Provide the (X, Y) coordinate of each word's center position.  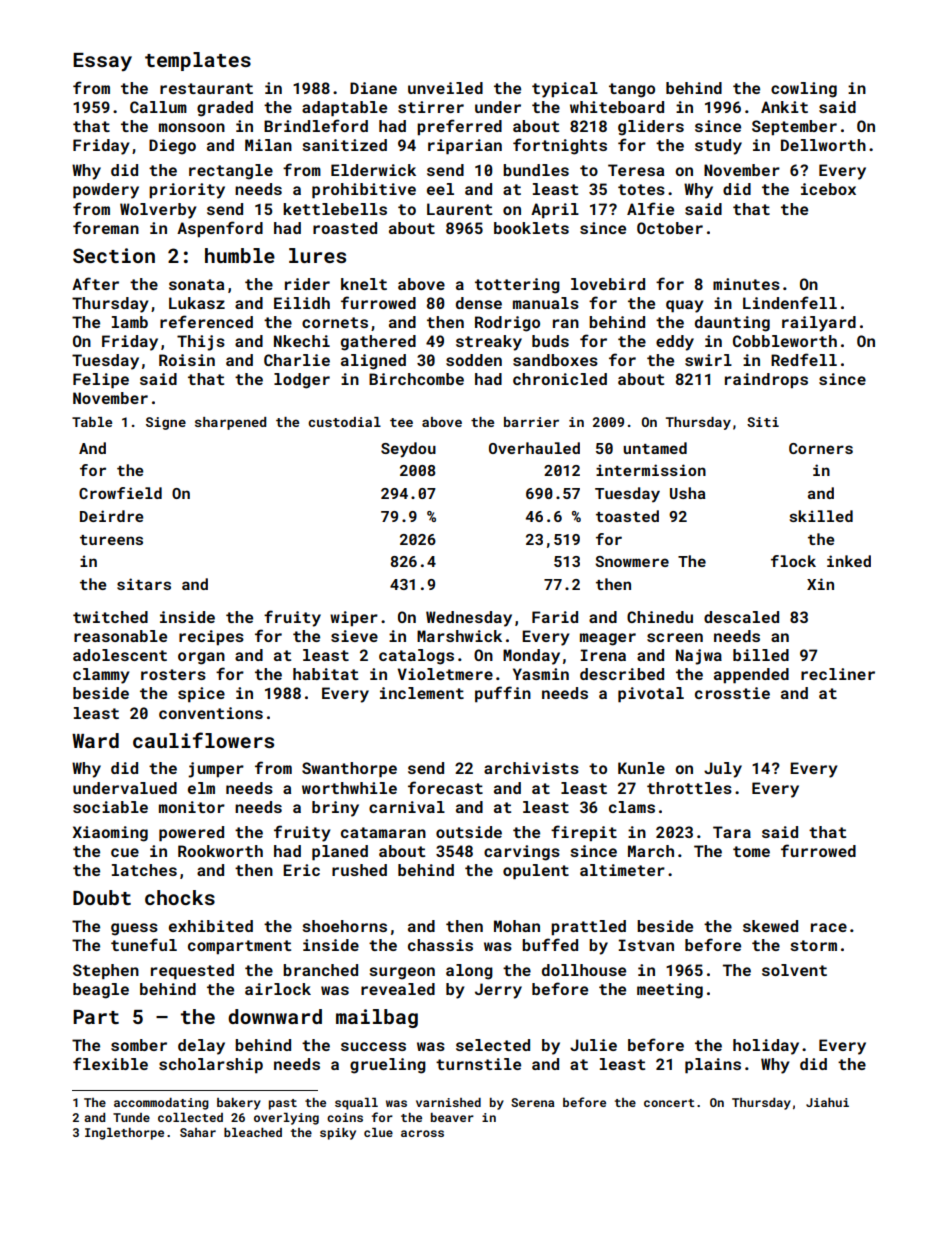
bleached (253, 1132)
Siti (763, 422)
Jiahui (827, 1102)
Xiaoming (110, 834)
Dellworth (823, 145)
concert (669, 1103)
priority (187, 191)
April (555, 211)
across (422, 1133)
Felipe (101, 381)
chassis (440, 945)
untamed (655, 448)
